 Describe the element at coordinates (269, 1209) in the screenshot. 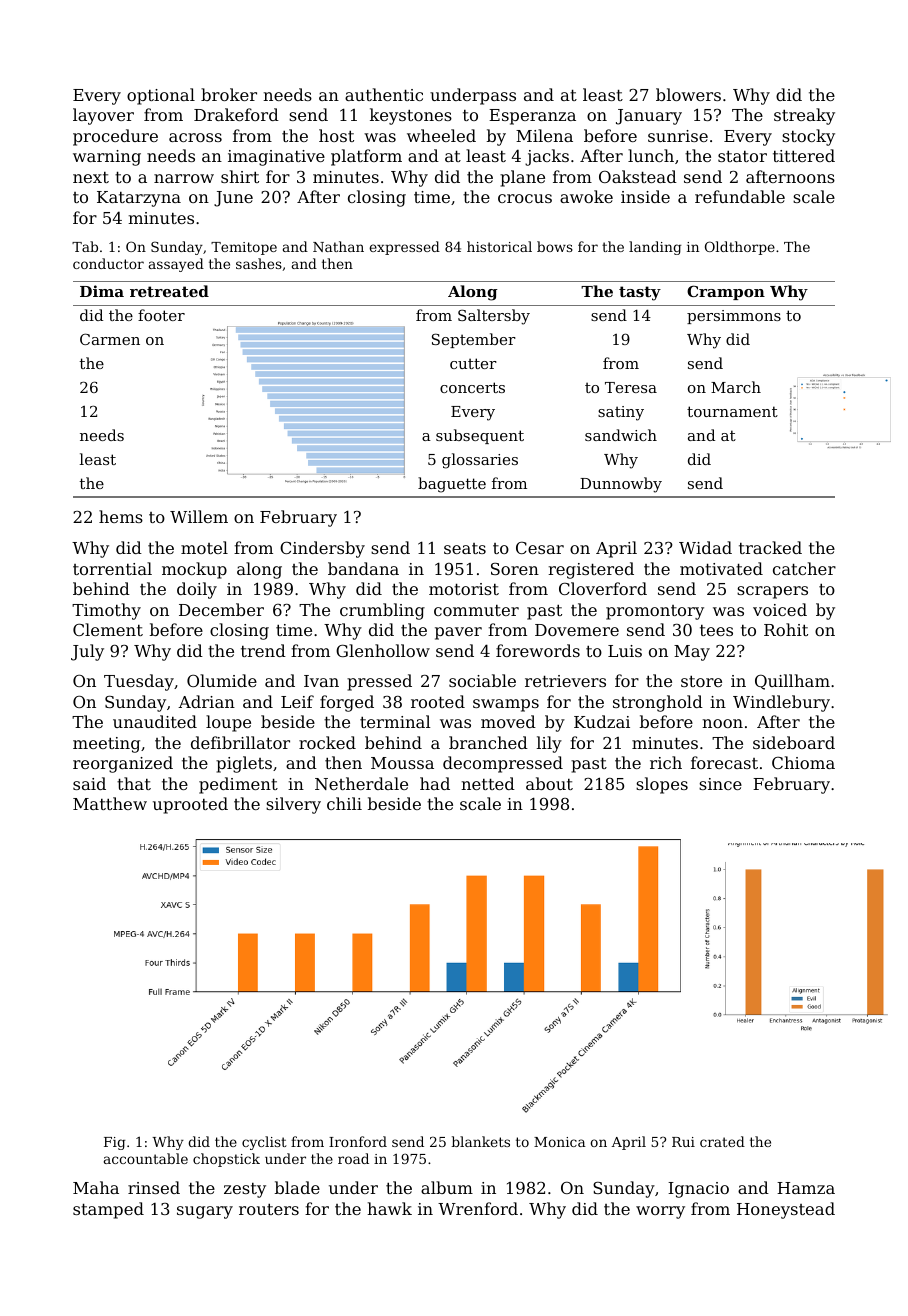

I see `routers` at that location.
